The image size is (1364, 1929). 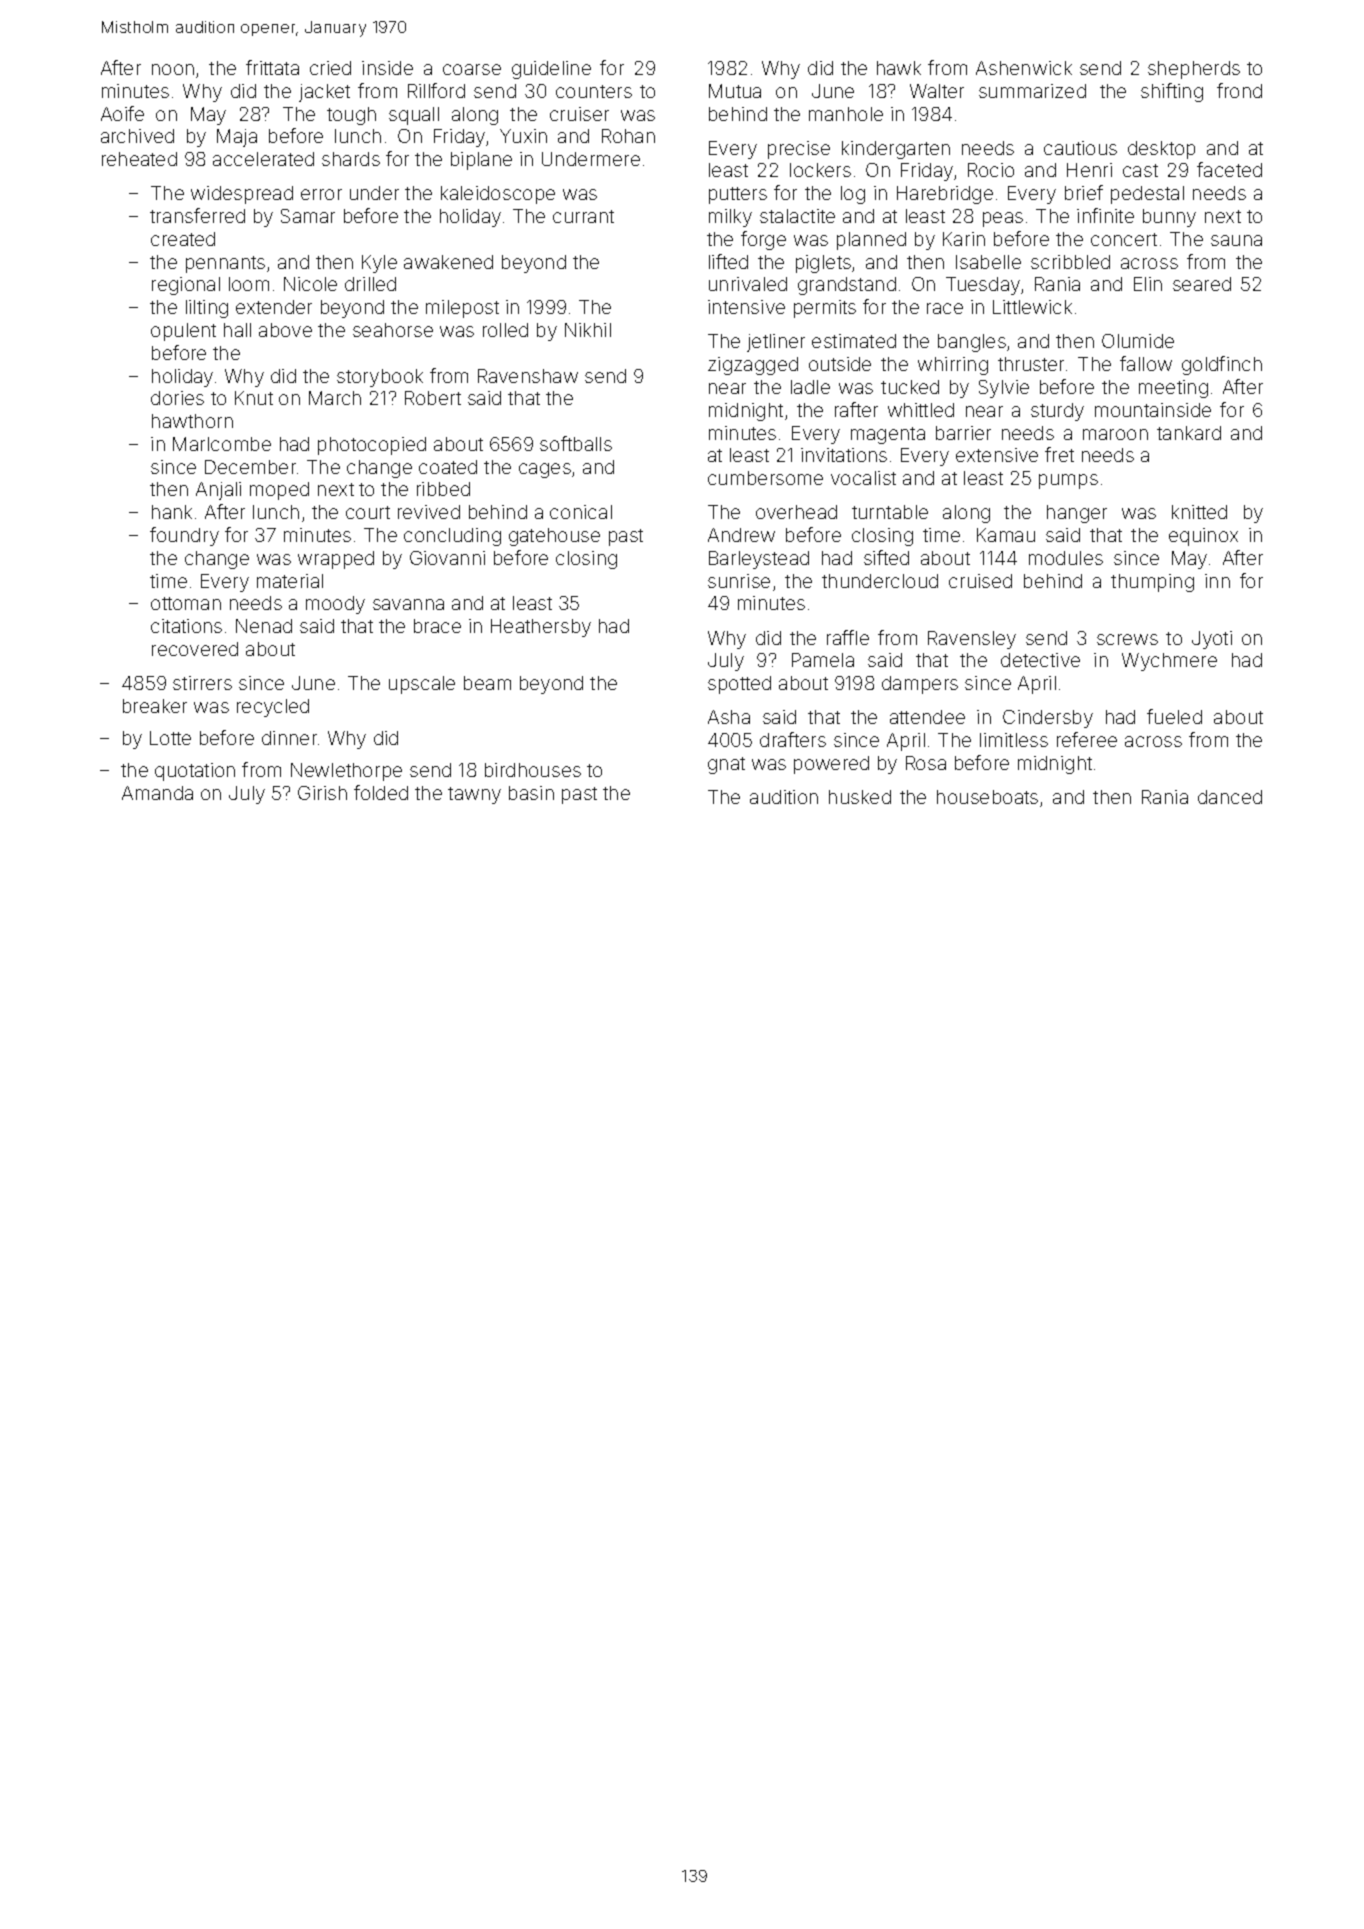 What do you see at coordinates (1014, 740) in the screenshot?
I see `limitless` at bounding box center [1014, 740].
